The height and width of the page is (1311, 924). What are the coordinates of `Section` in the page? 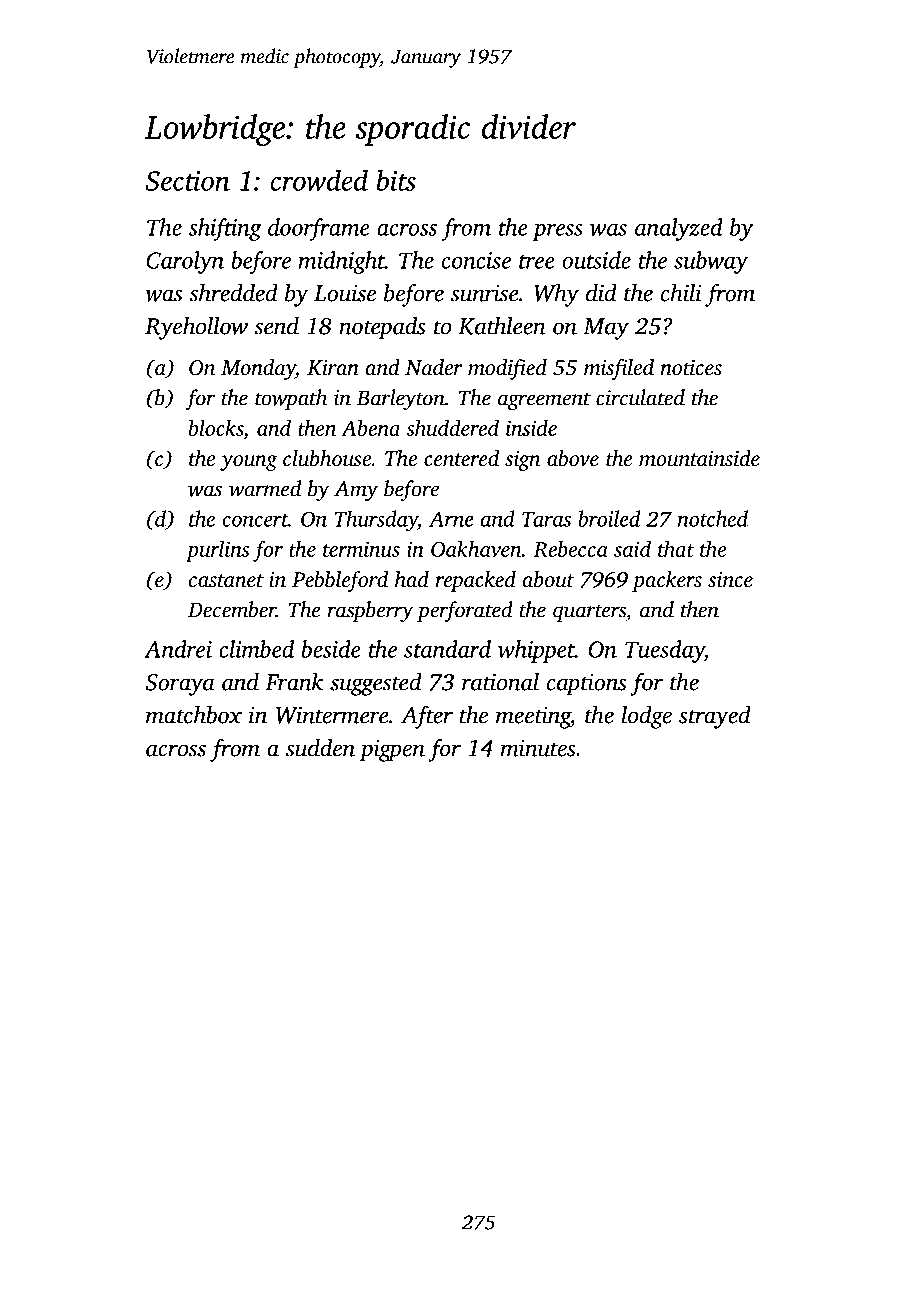 It's located at (187, 181).
